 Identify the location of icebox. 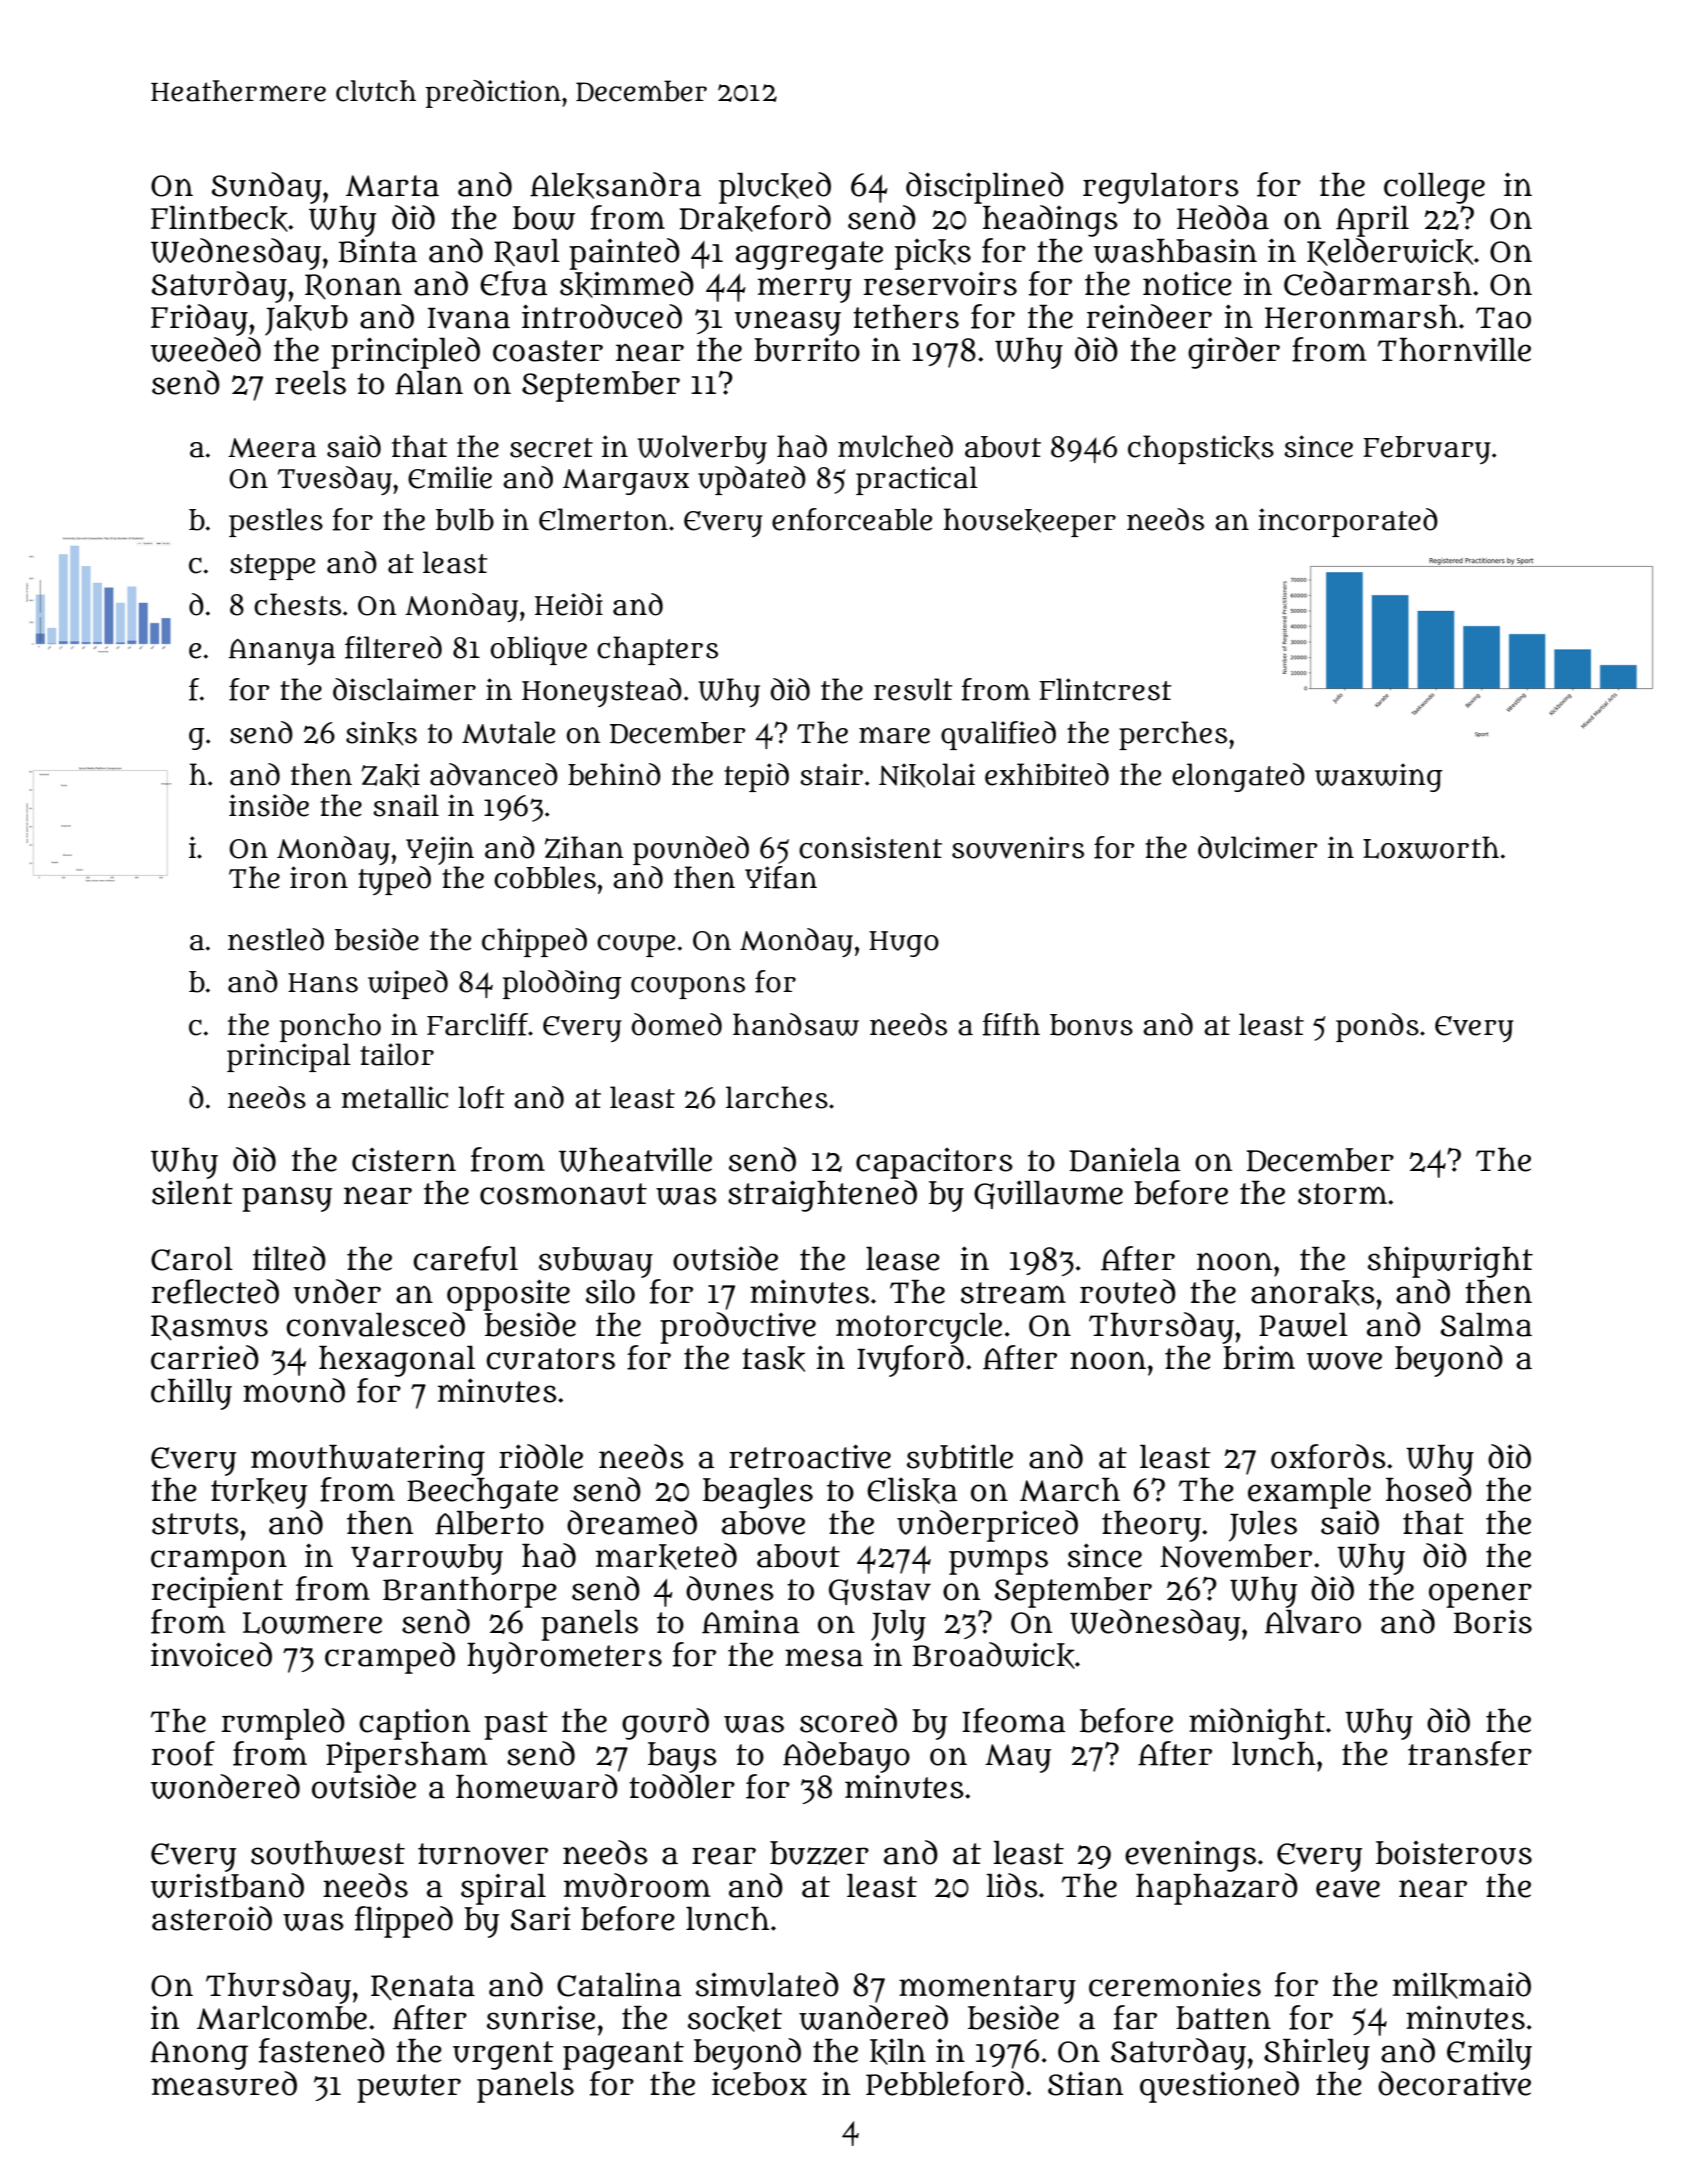
(759, 2083).
